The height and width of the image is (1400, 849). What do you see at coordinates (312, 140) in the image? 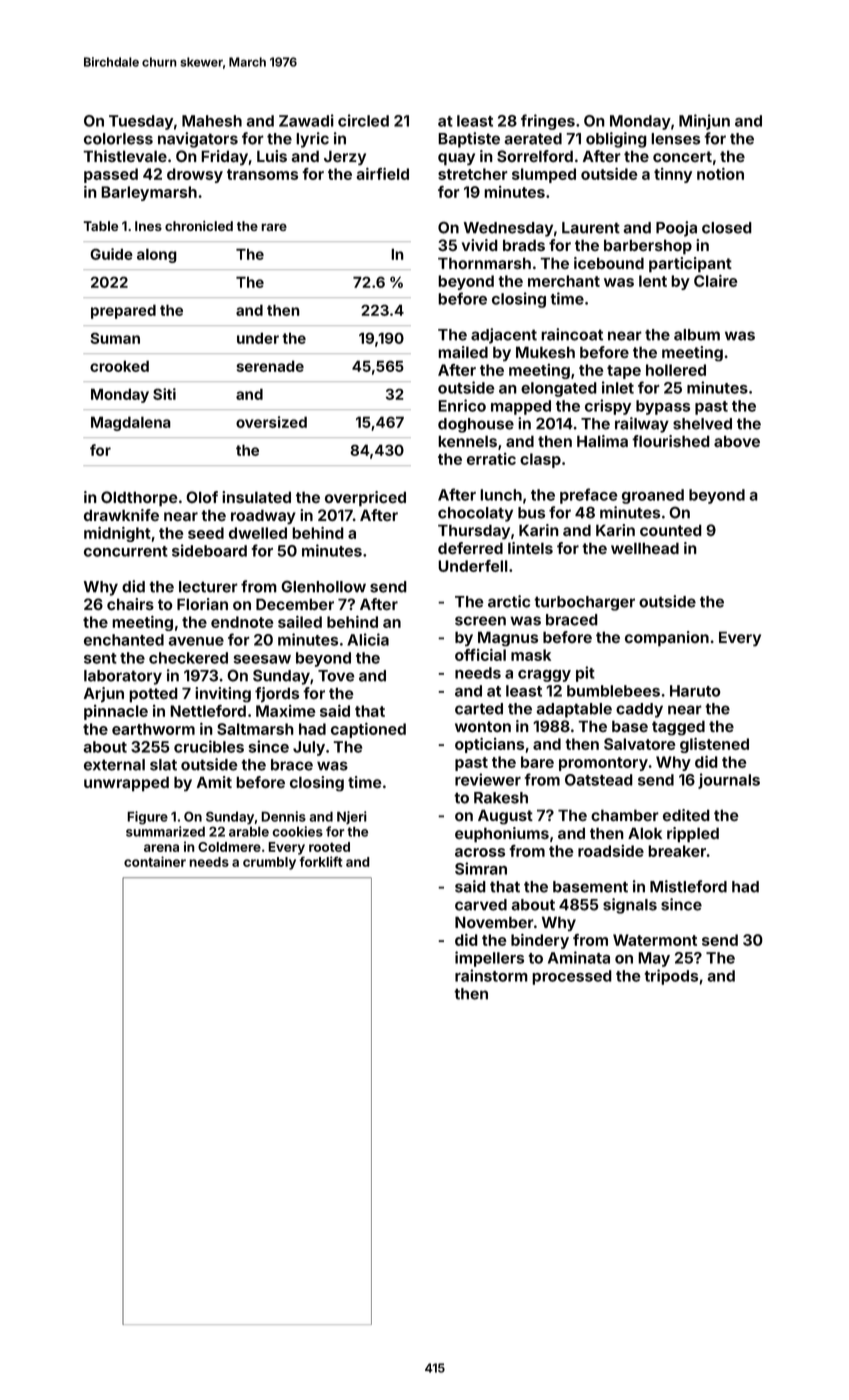
I see `lyric` at bounding box center [312, 140].
